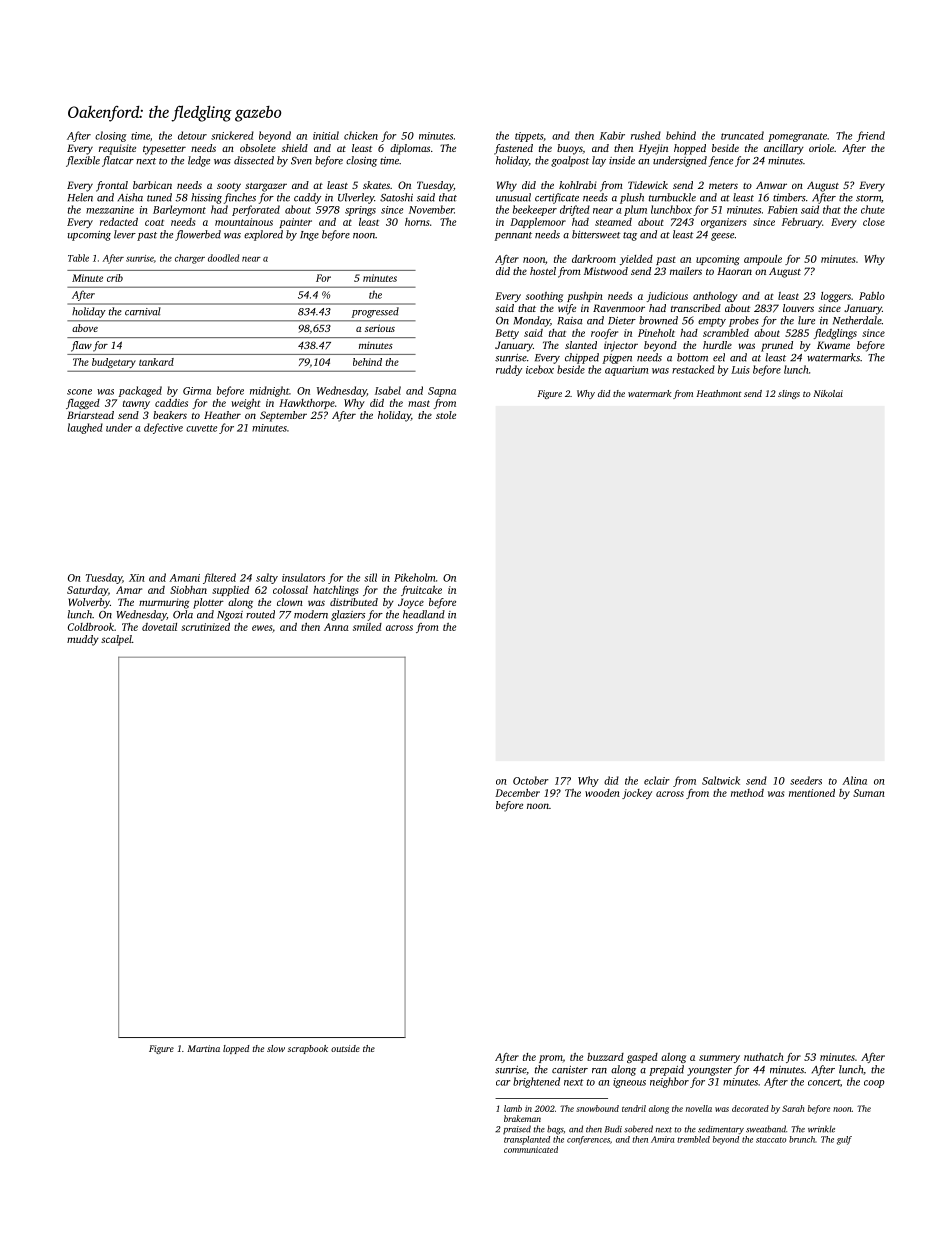 The image size is (952, 1233). Describe the element at coordinates (763, 260) in the page. I see `ampoule` at that location.
